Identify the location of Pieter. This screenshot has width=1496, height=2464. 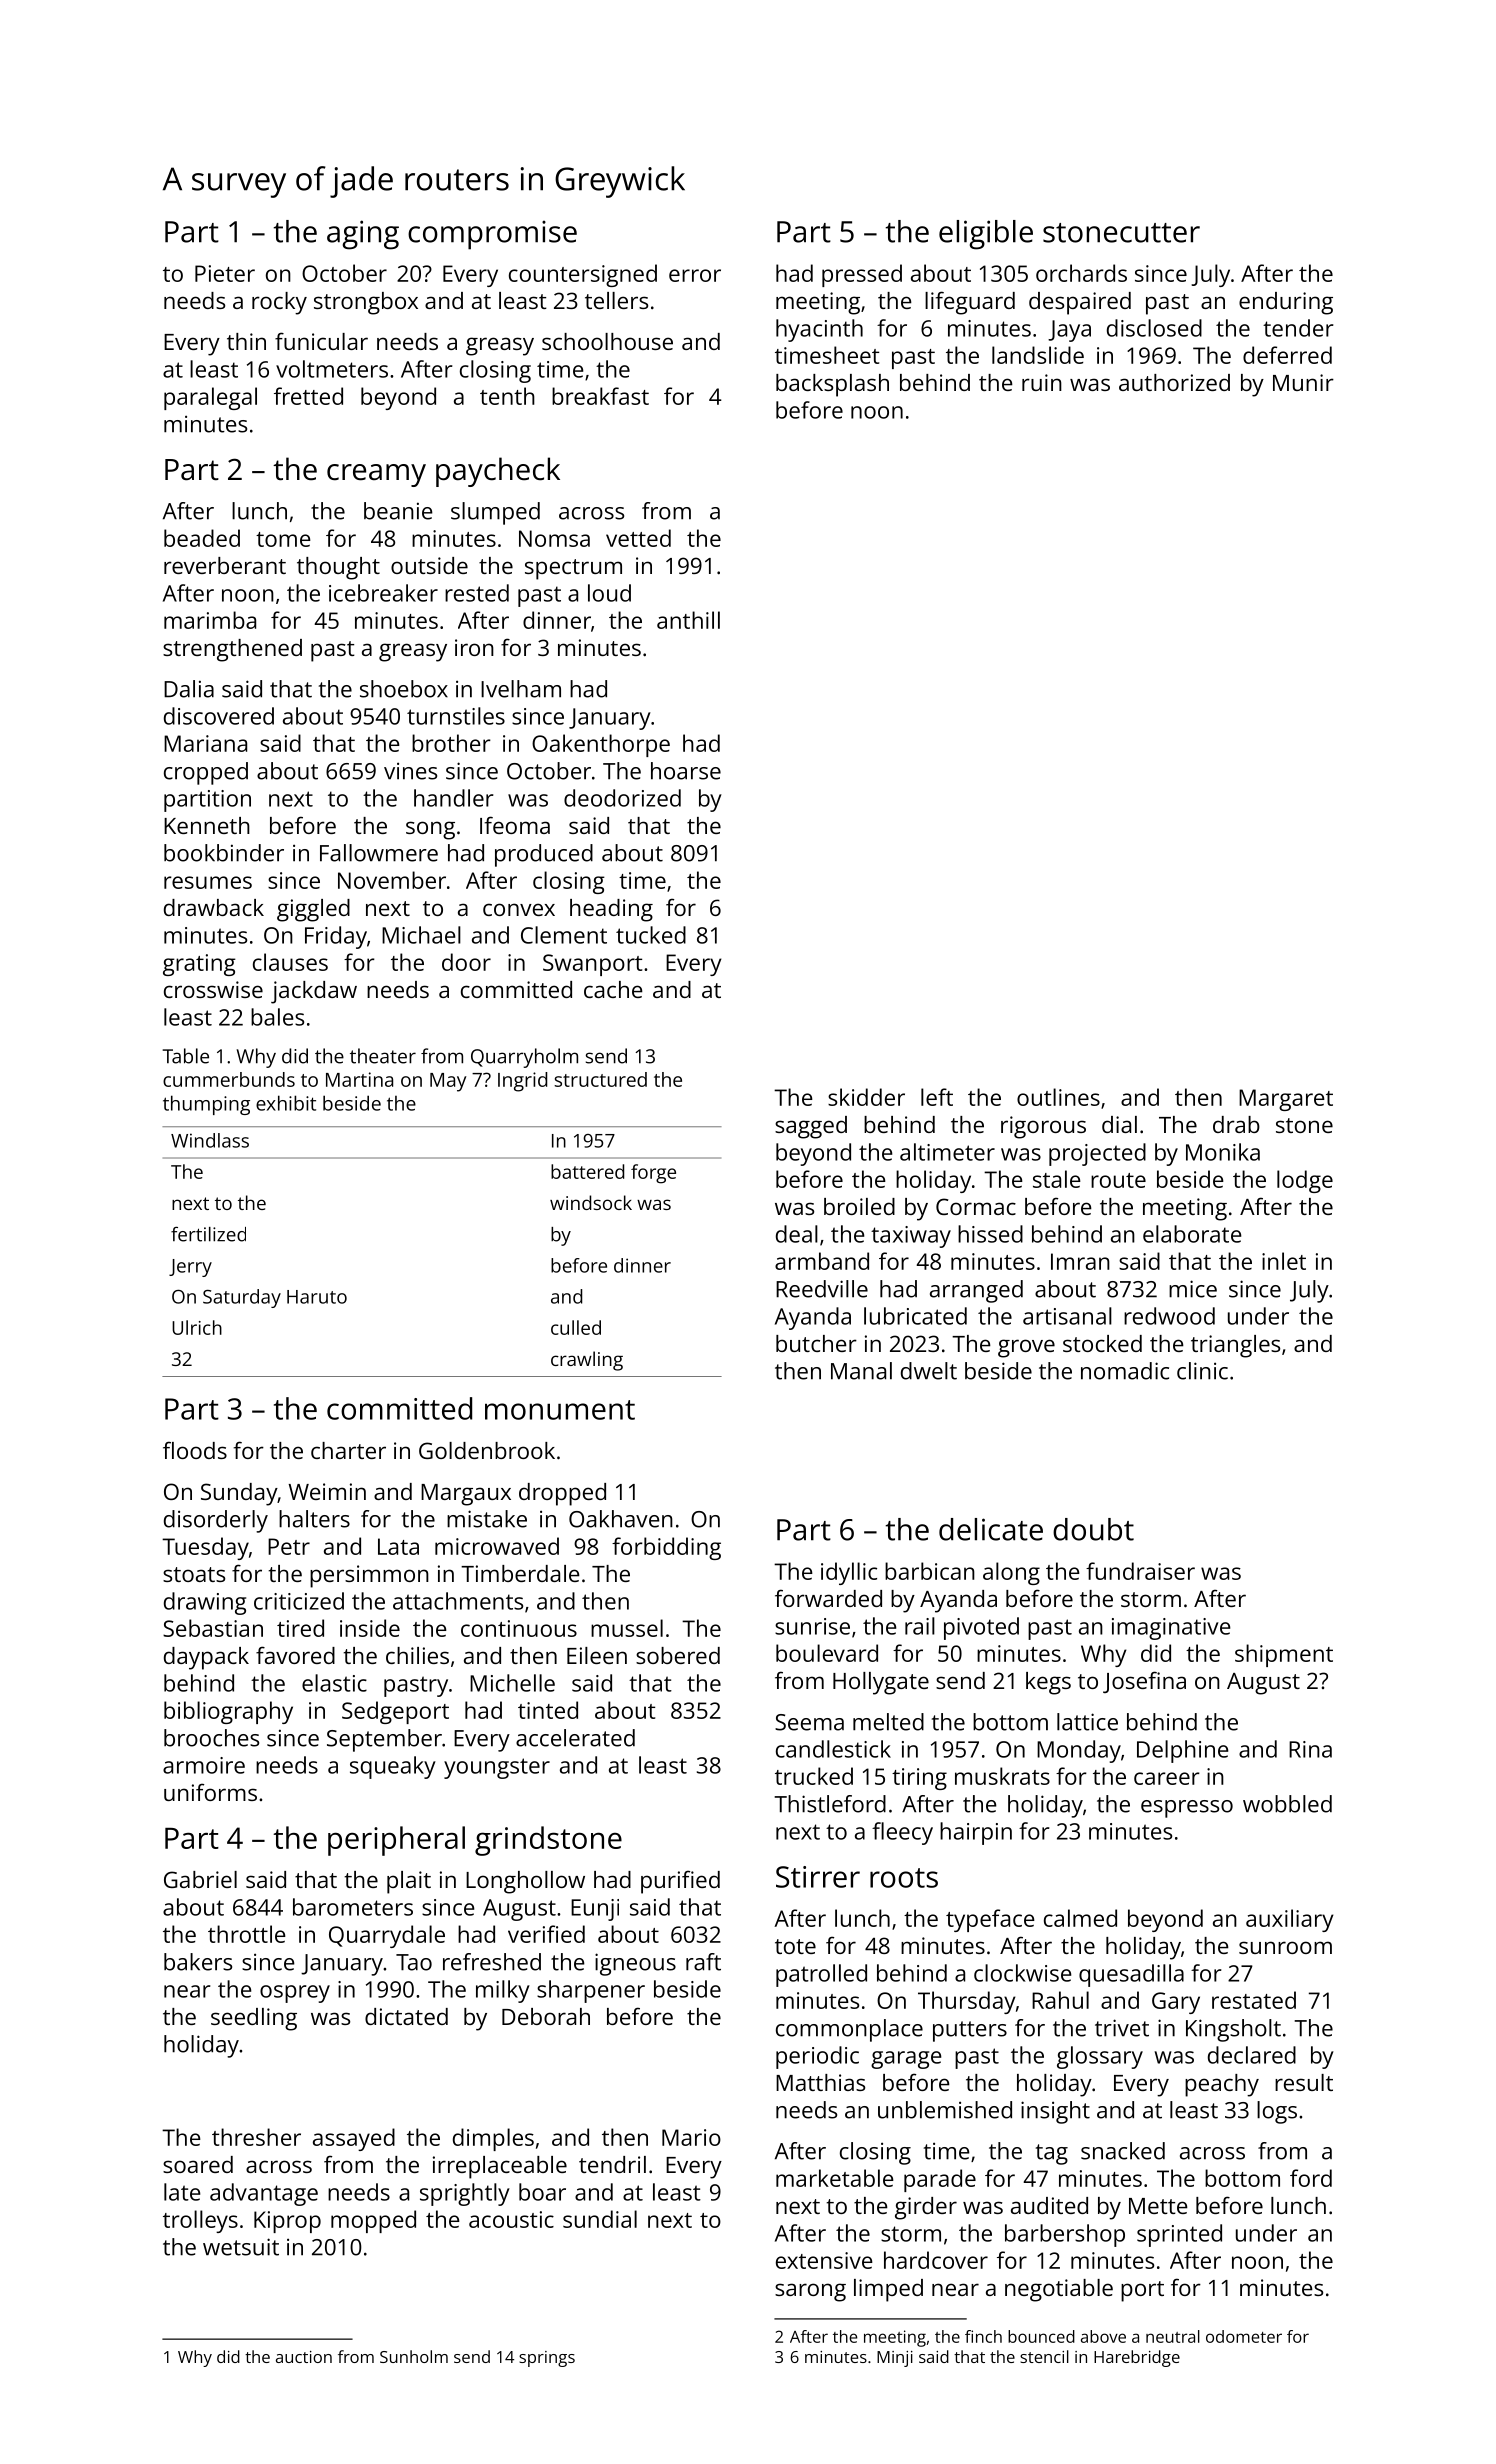
(225, 273).
